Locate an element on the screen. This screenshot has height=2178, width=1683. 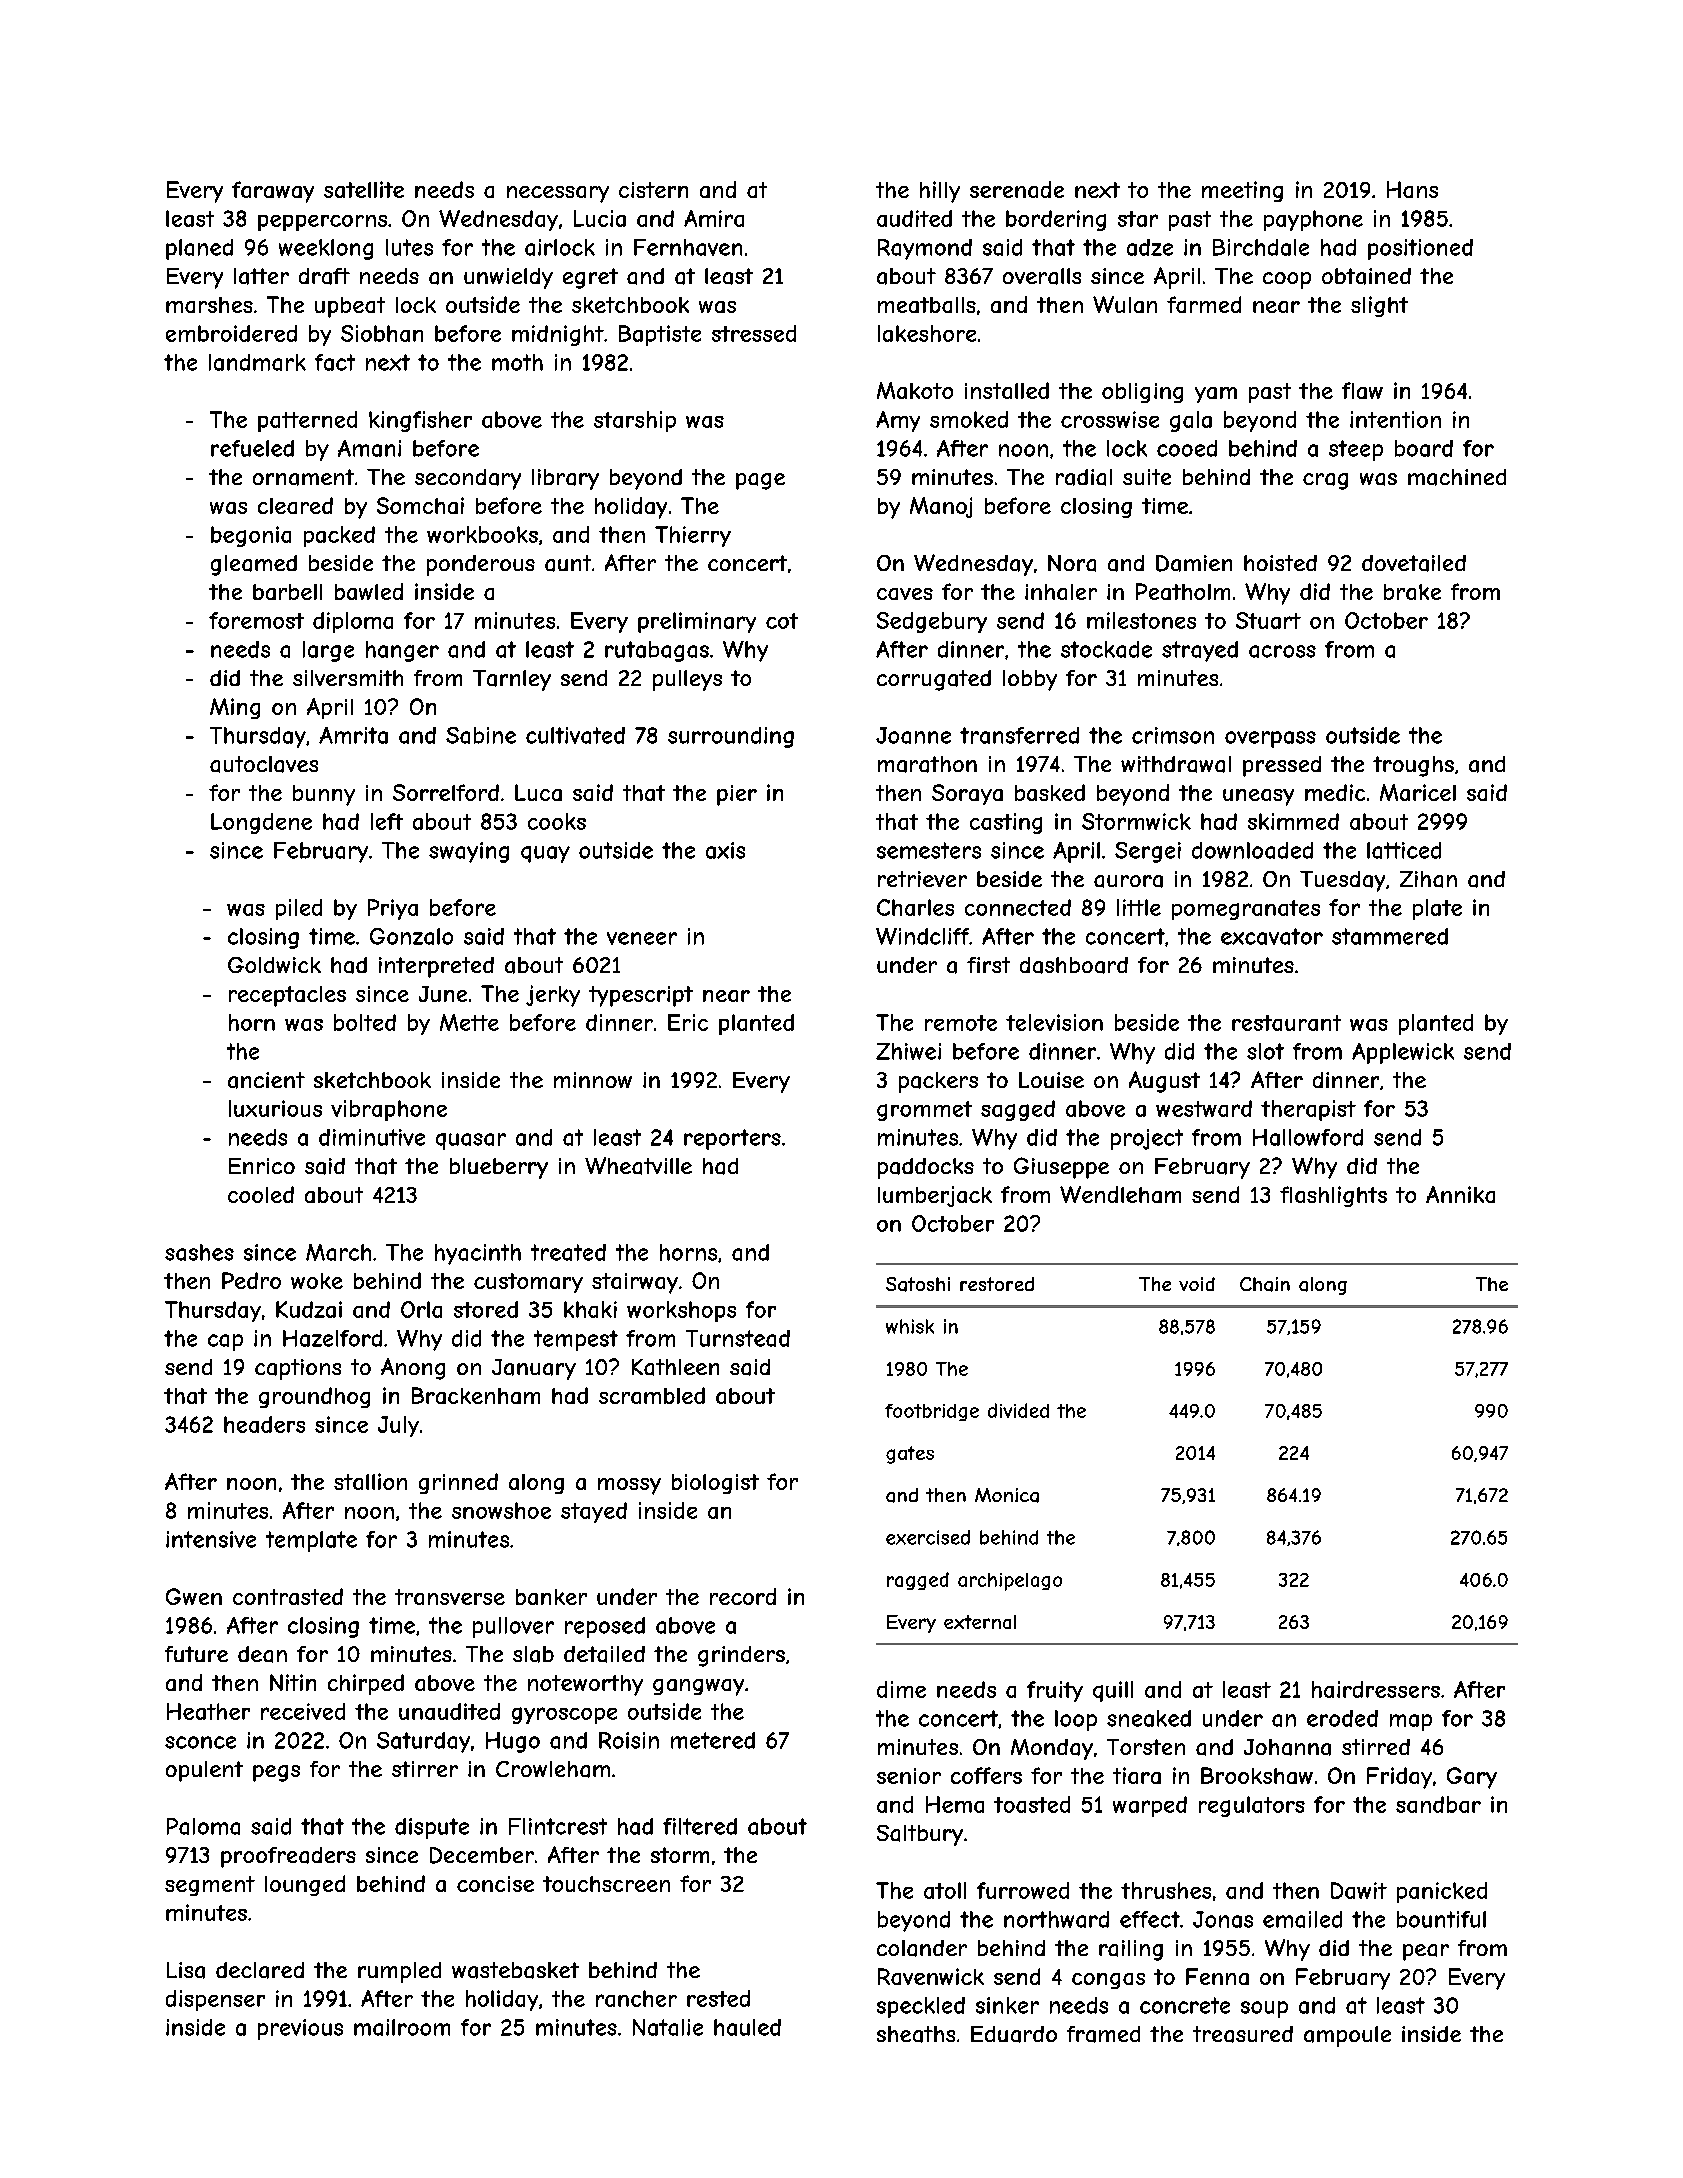
radial is located at coordinates (1084, 477).
